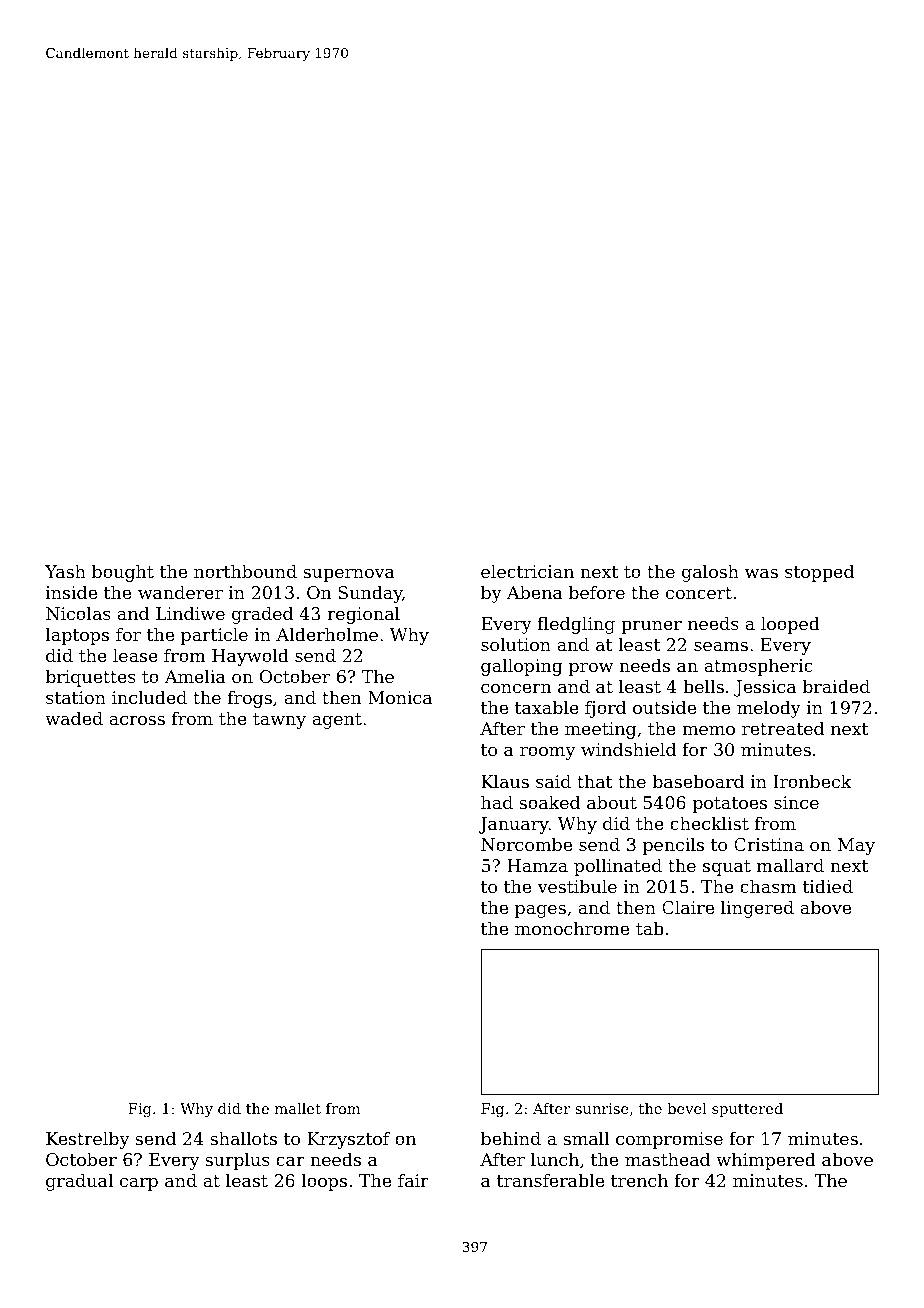  I want to click on Krzysztof, so click(348, 1140).
